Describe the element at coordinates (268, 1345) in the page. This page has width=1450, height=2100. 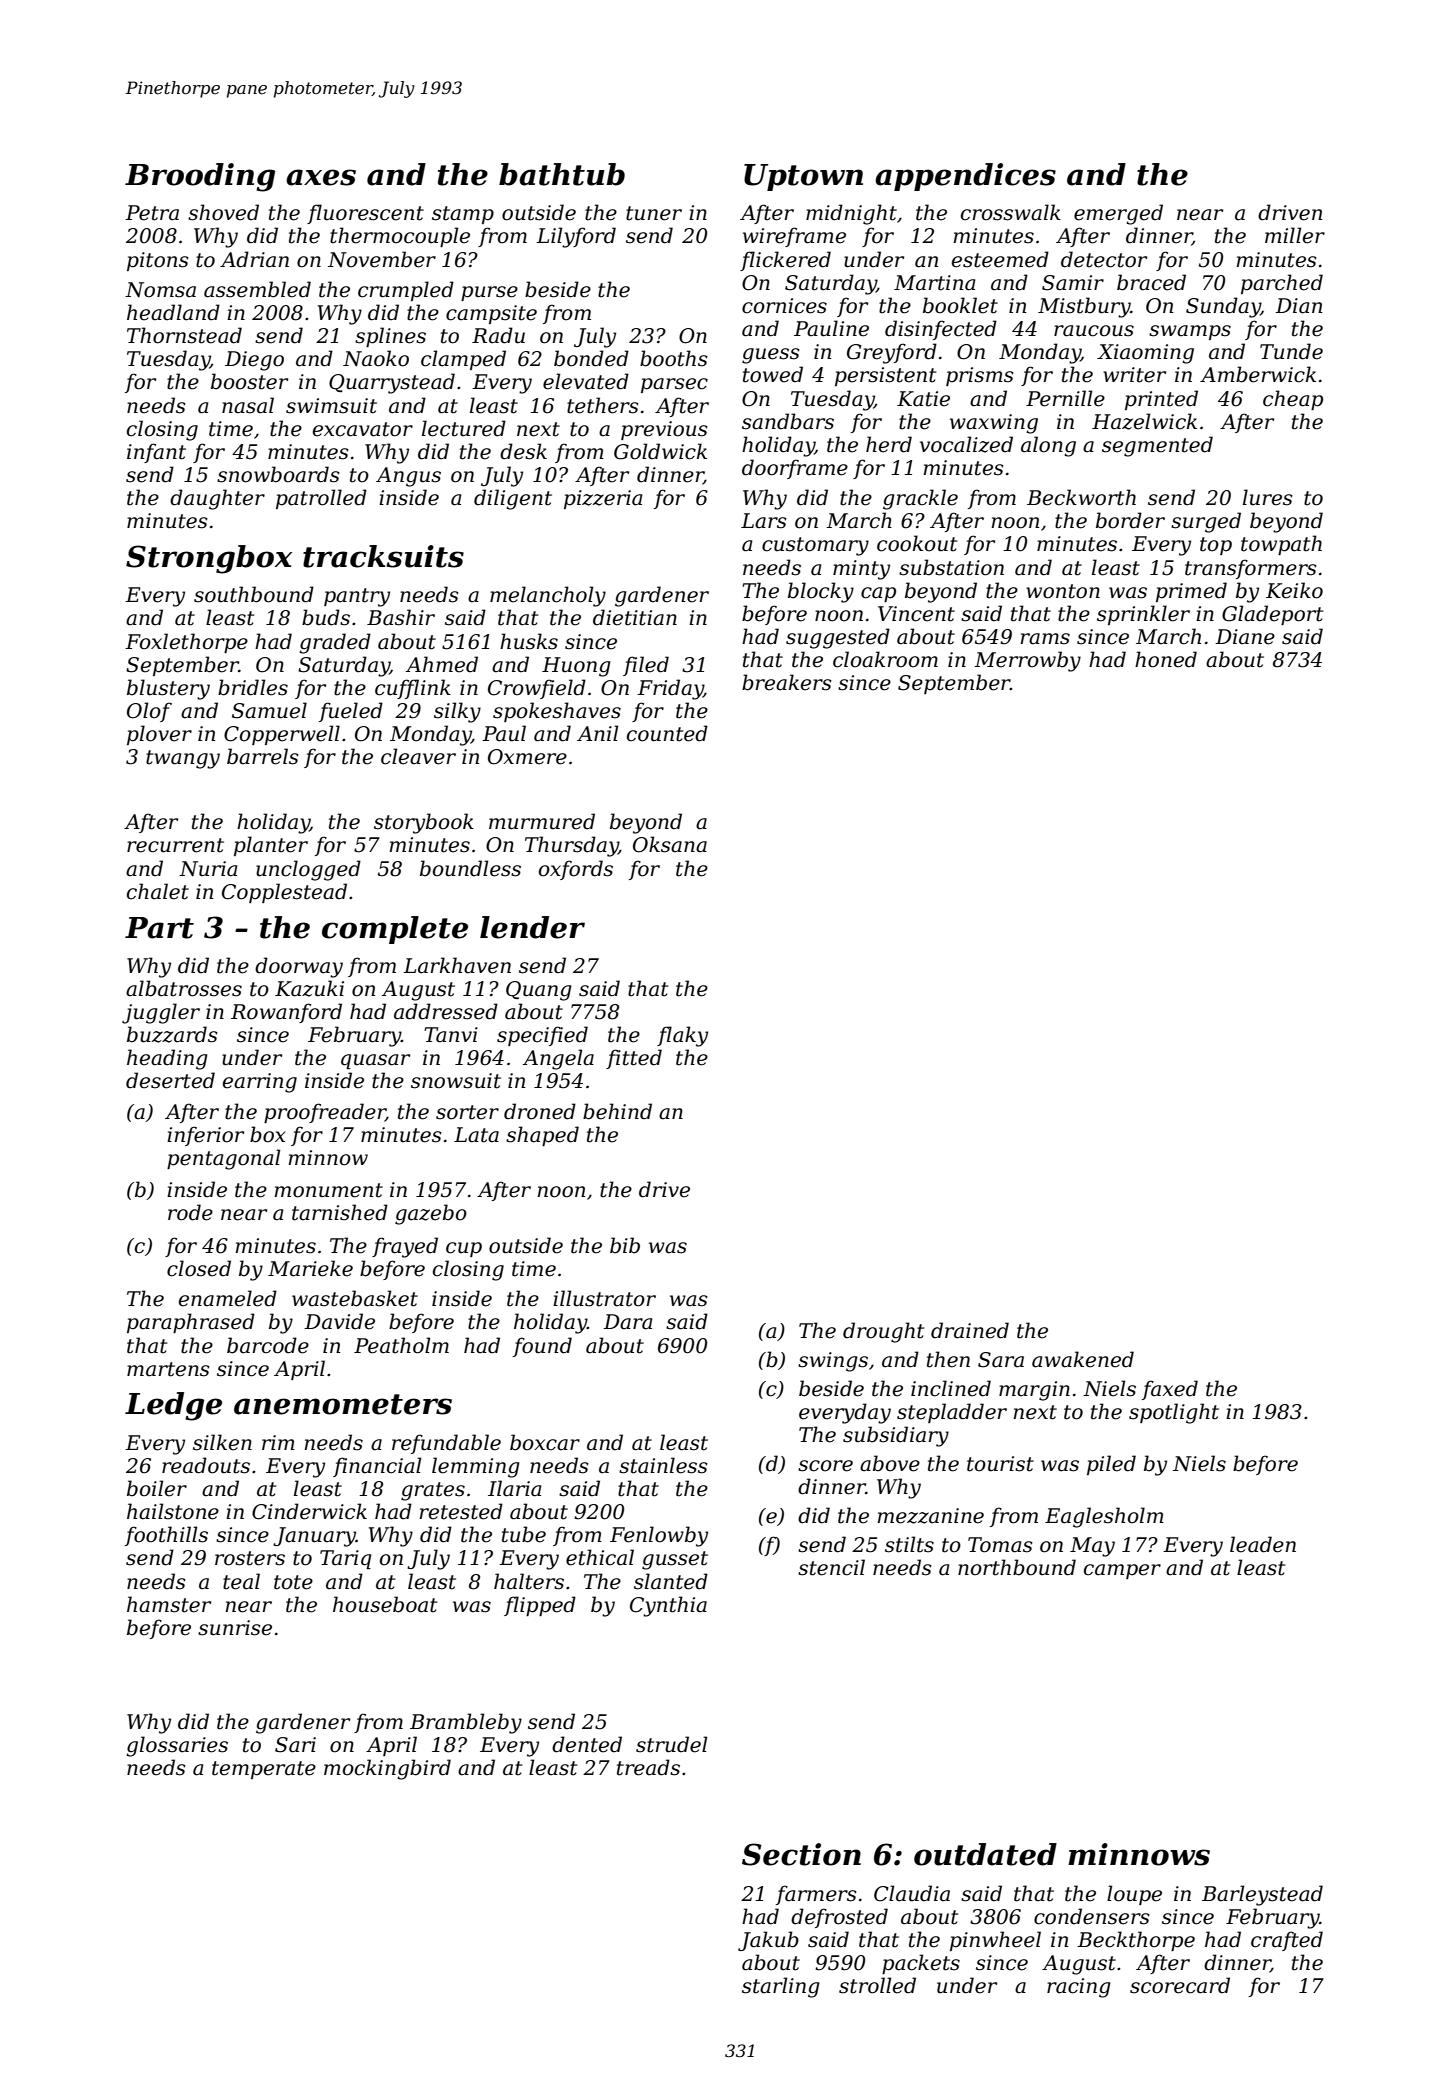
I see `barcode` at that location.
